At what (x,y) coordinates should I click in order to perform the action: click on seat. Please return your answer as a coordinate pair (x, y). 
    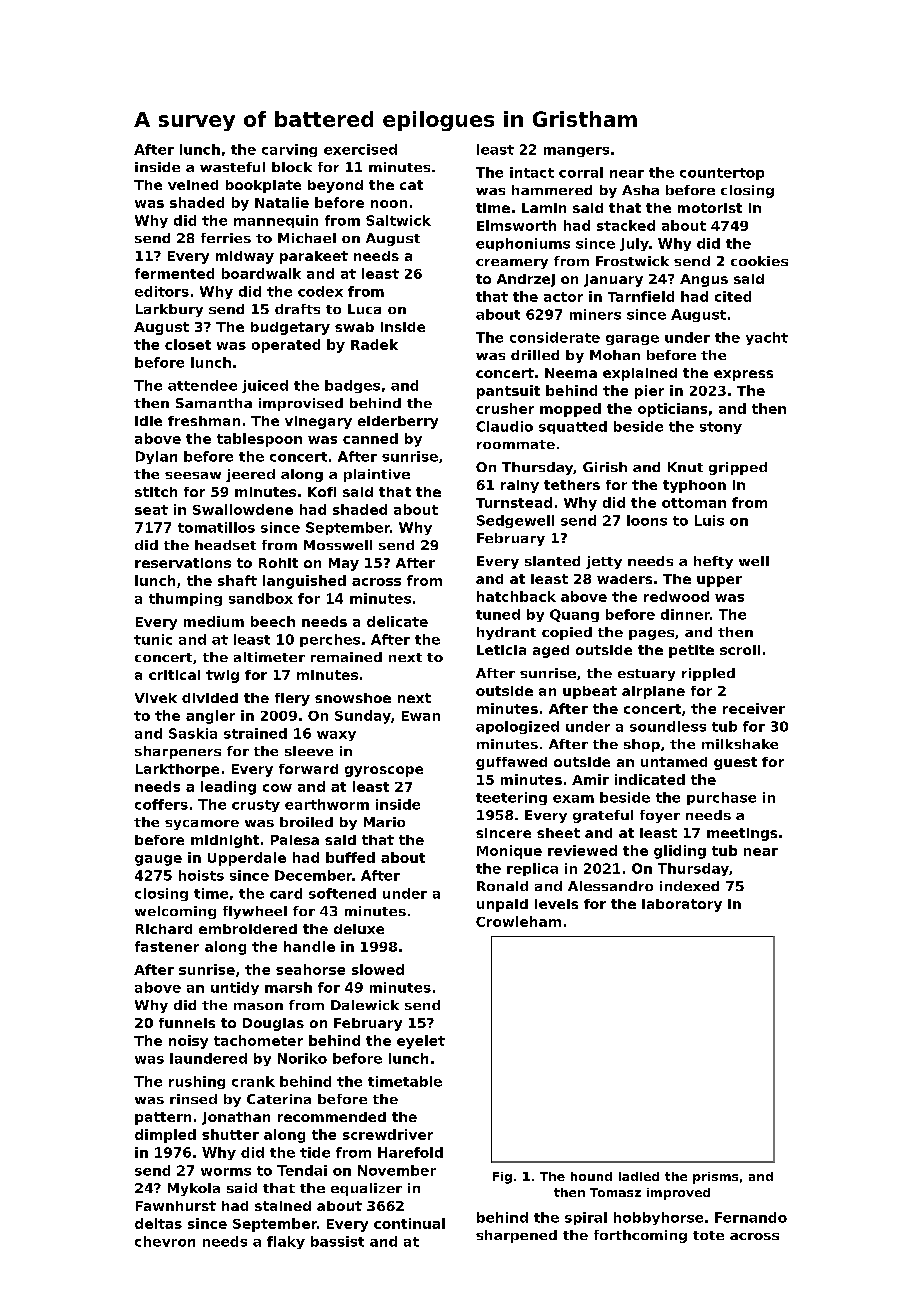
    Looking at the image, I should click on (151, 510).
